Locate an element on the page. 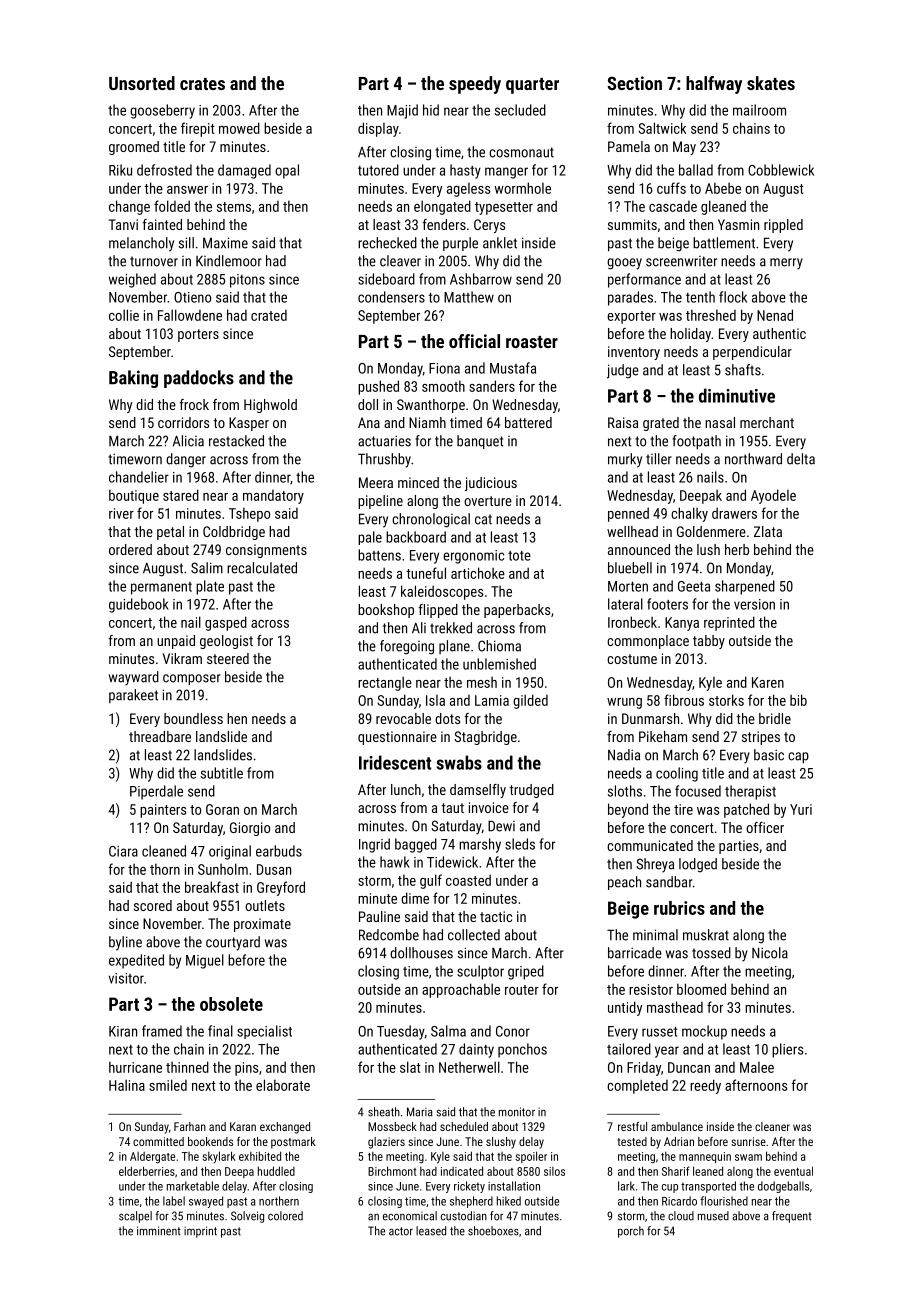 This page has height=1308, width=924. Cobblewick is located at coordinates (781, 170).
